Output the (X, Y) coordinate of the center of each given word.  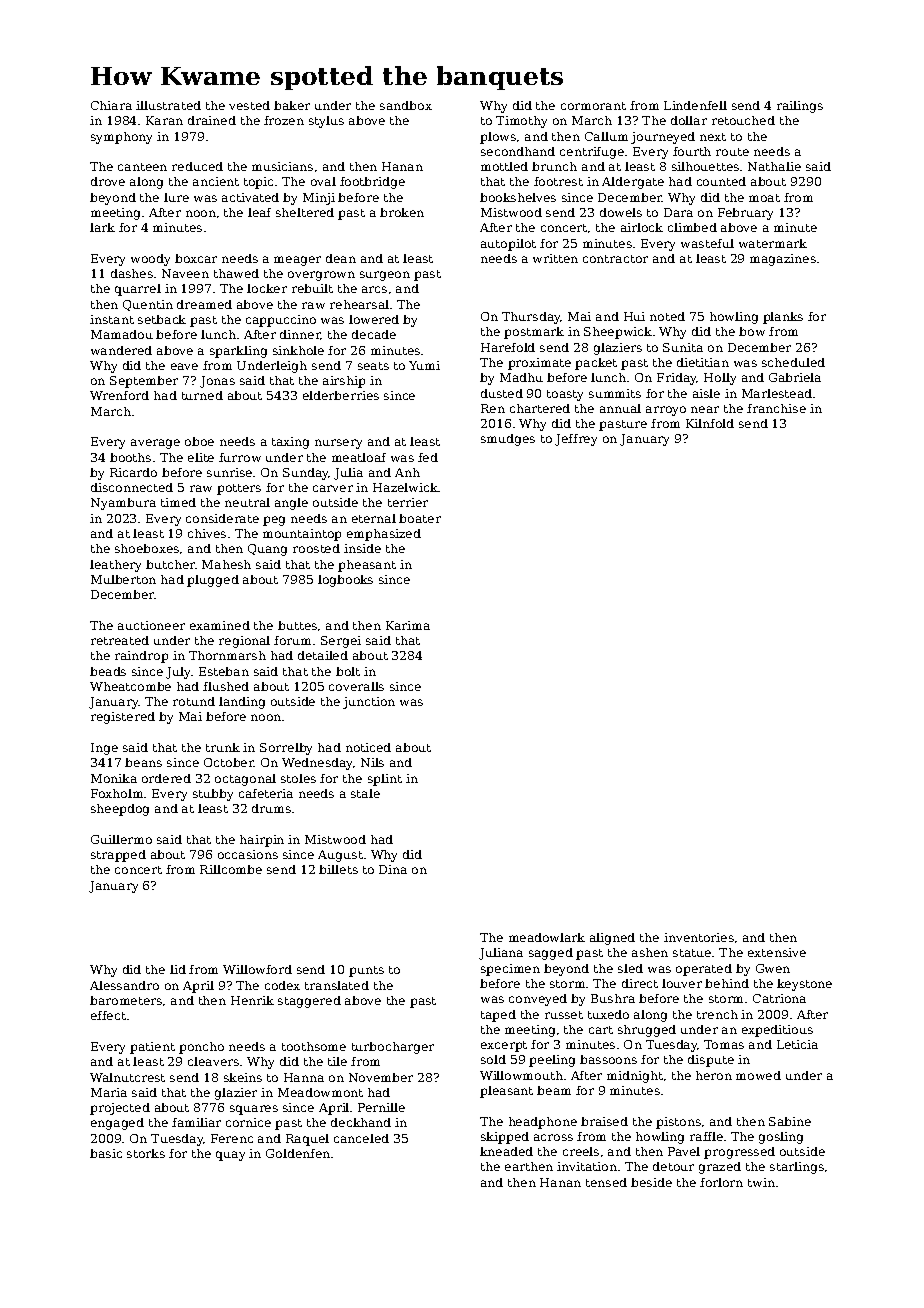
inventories (699, 937)
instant (112, 319)
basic (106, 1153)
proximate (539, 364)
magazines (783, 260)
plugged (213, 581)
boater (420, 518)
